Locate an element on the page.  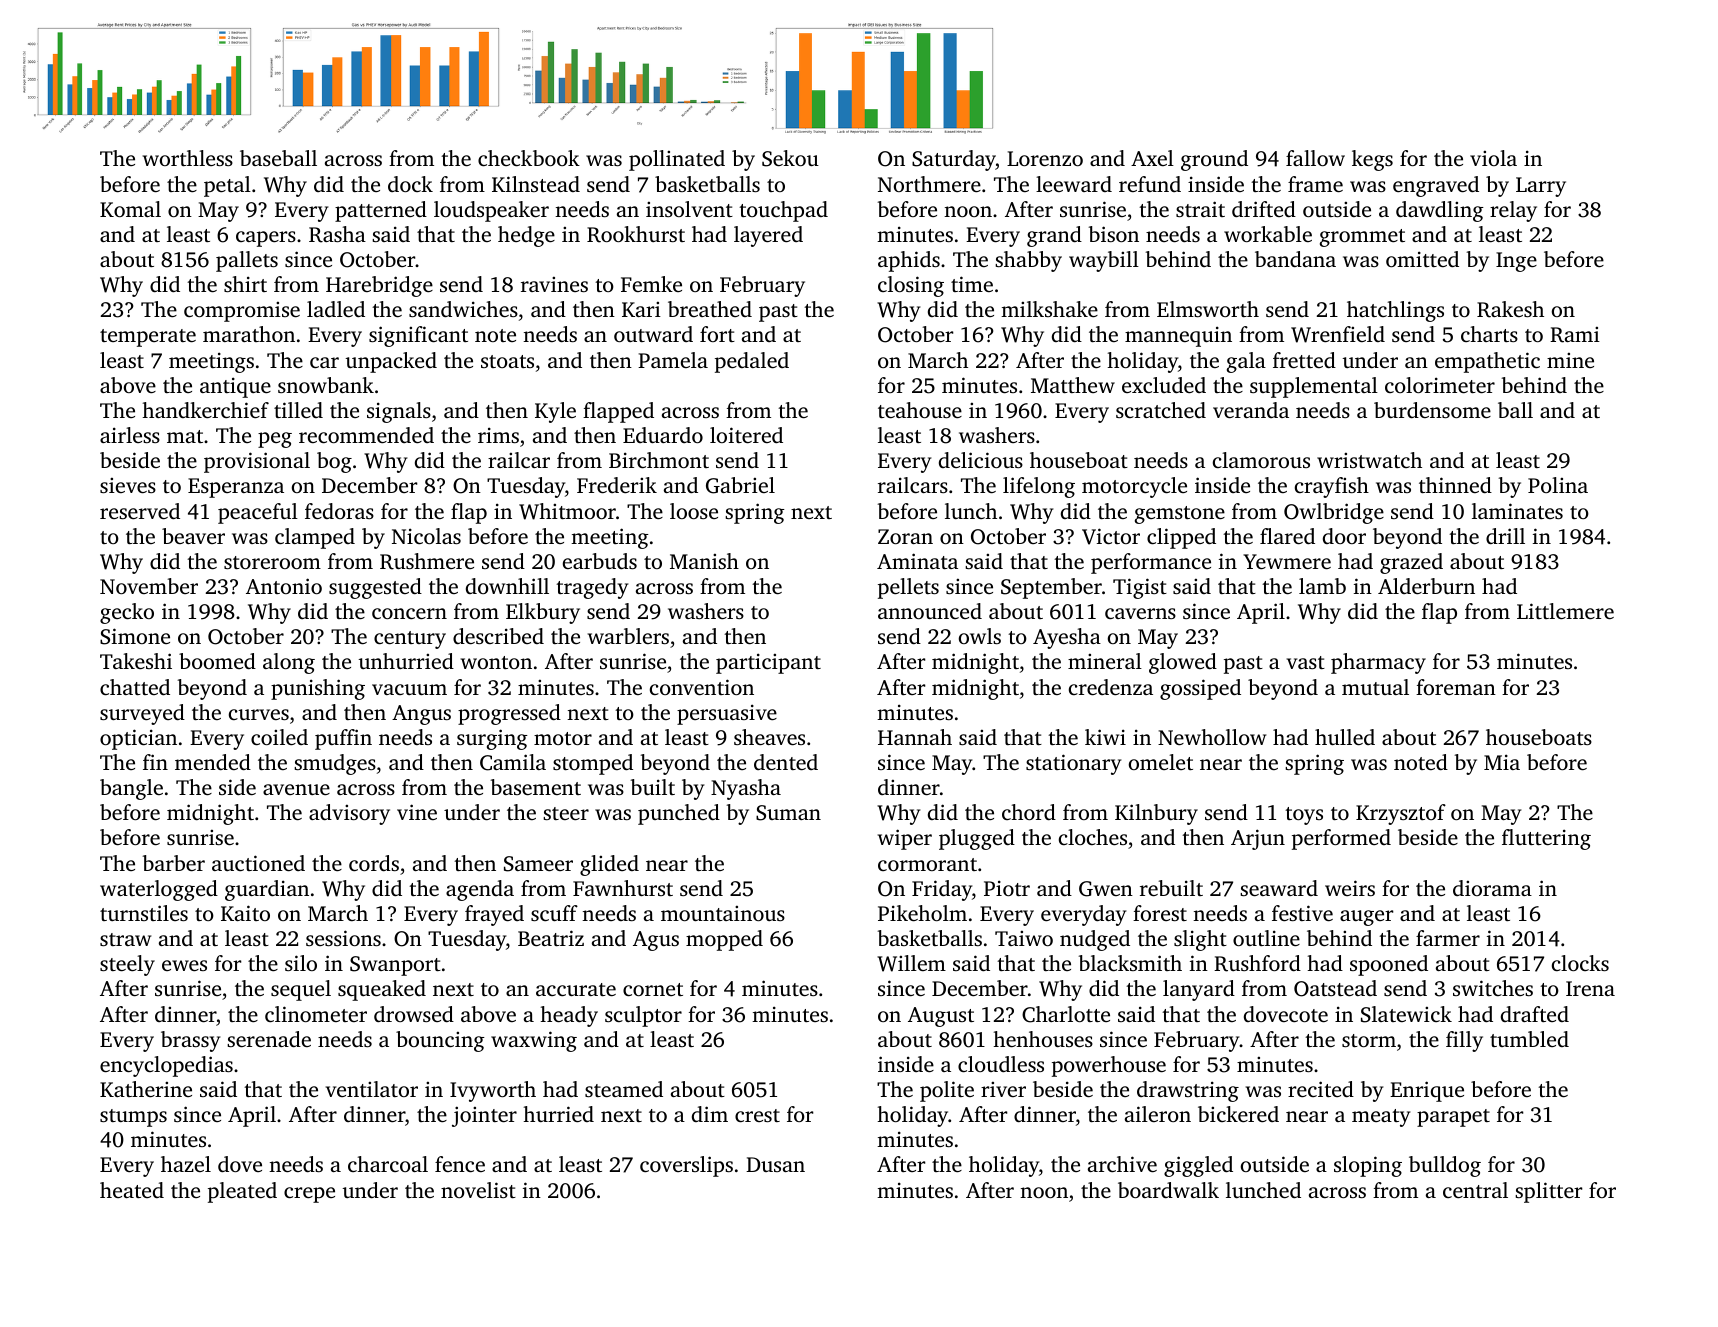
foreman is located at coordinates (1456, 687).
